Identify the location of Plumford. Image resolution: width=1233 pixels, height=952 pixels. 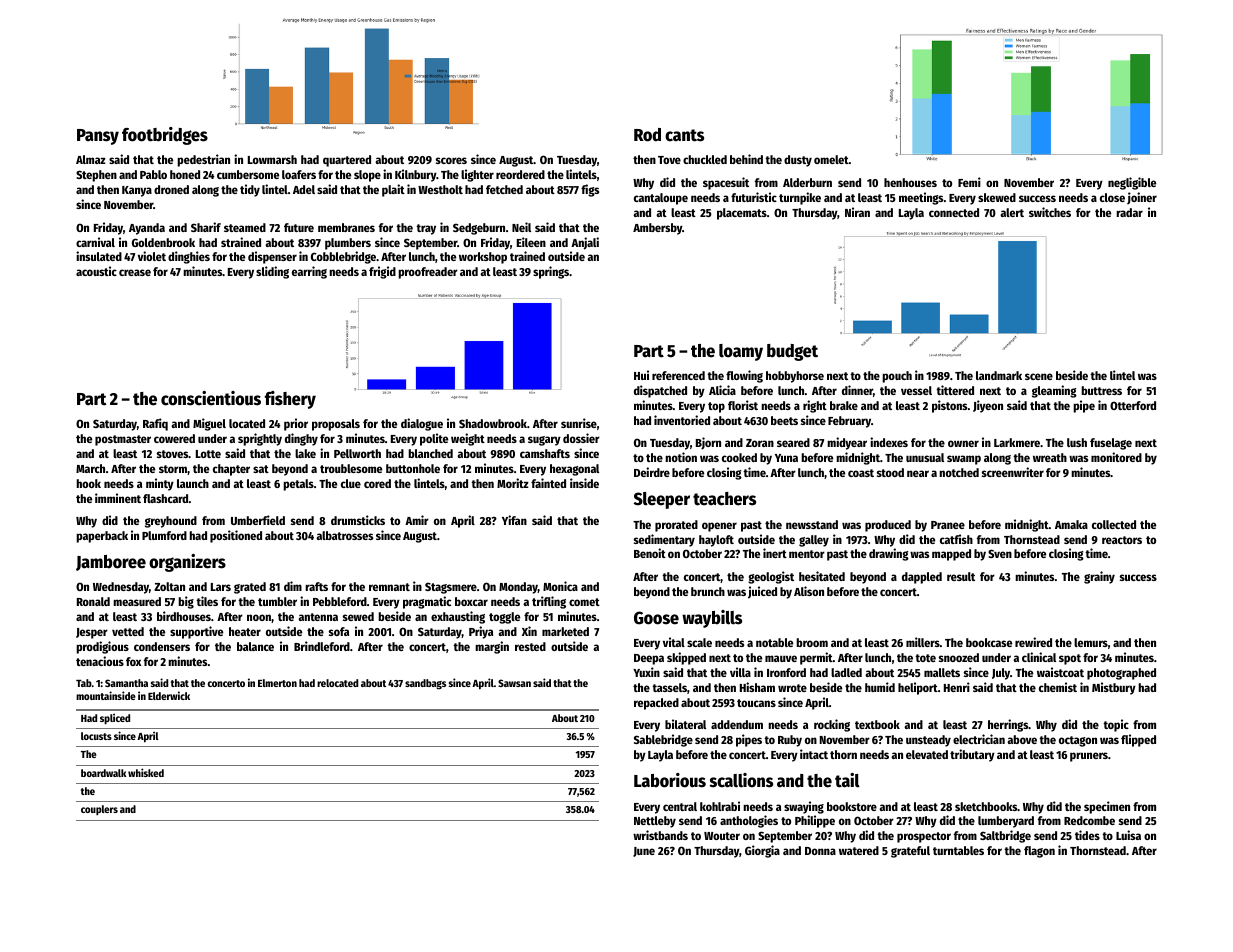
(164, 535).
